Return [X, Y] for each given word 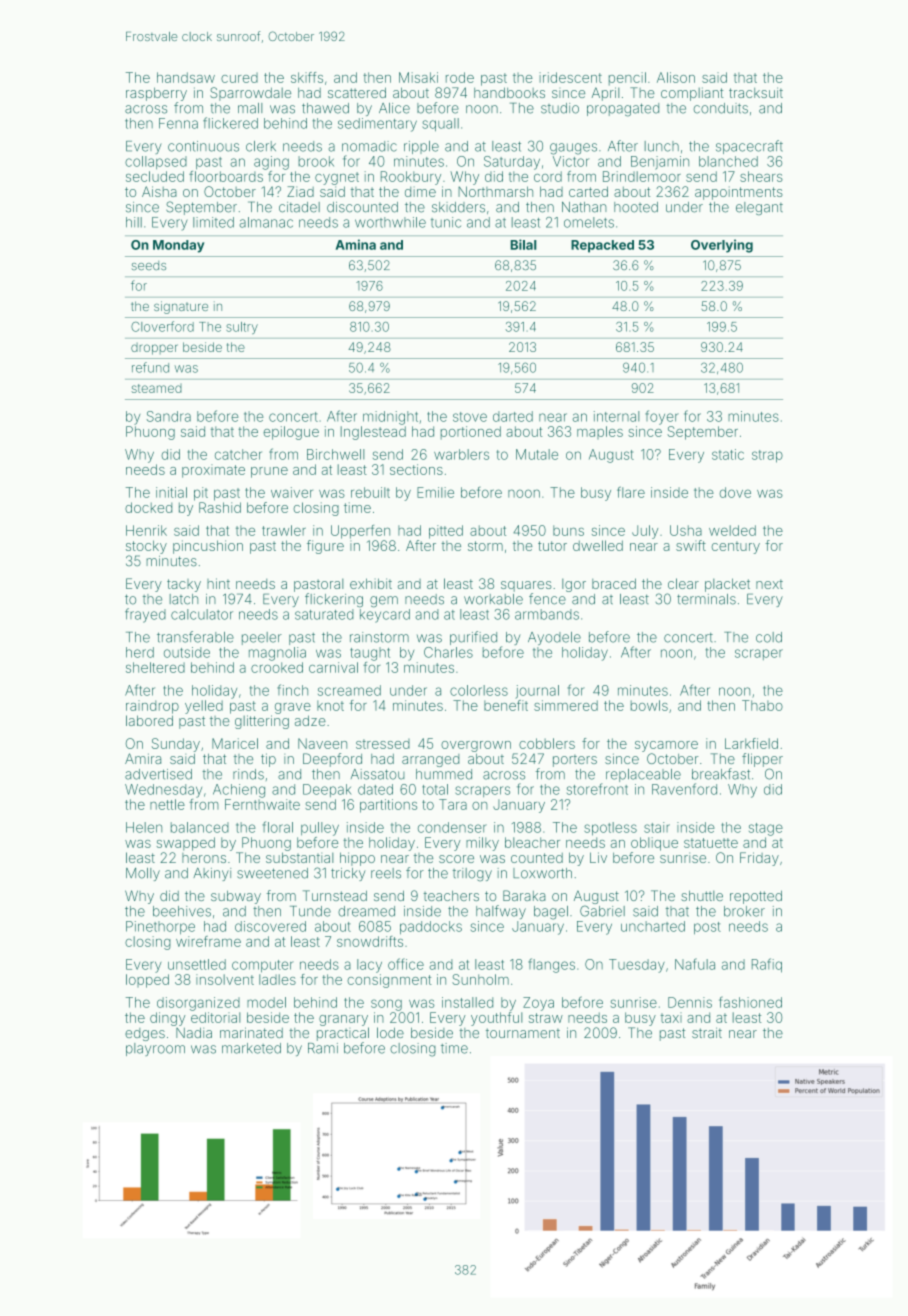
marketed [251, 1048]
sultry [242, 328]
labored [149, 720]
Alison [676, 77]
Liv [598, 857]
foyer [662, 417]
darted [513, 416]
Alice [394, 108]
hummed [444, 774]
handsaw [186, 77]
